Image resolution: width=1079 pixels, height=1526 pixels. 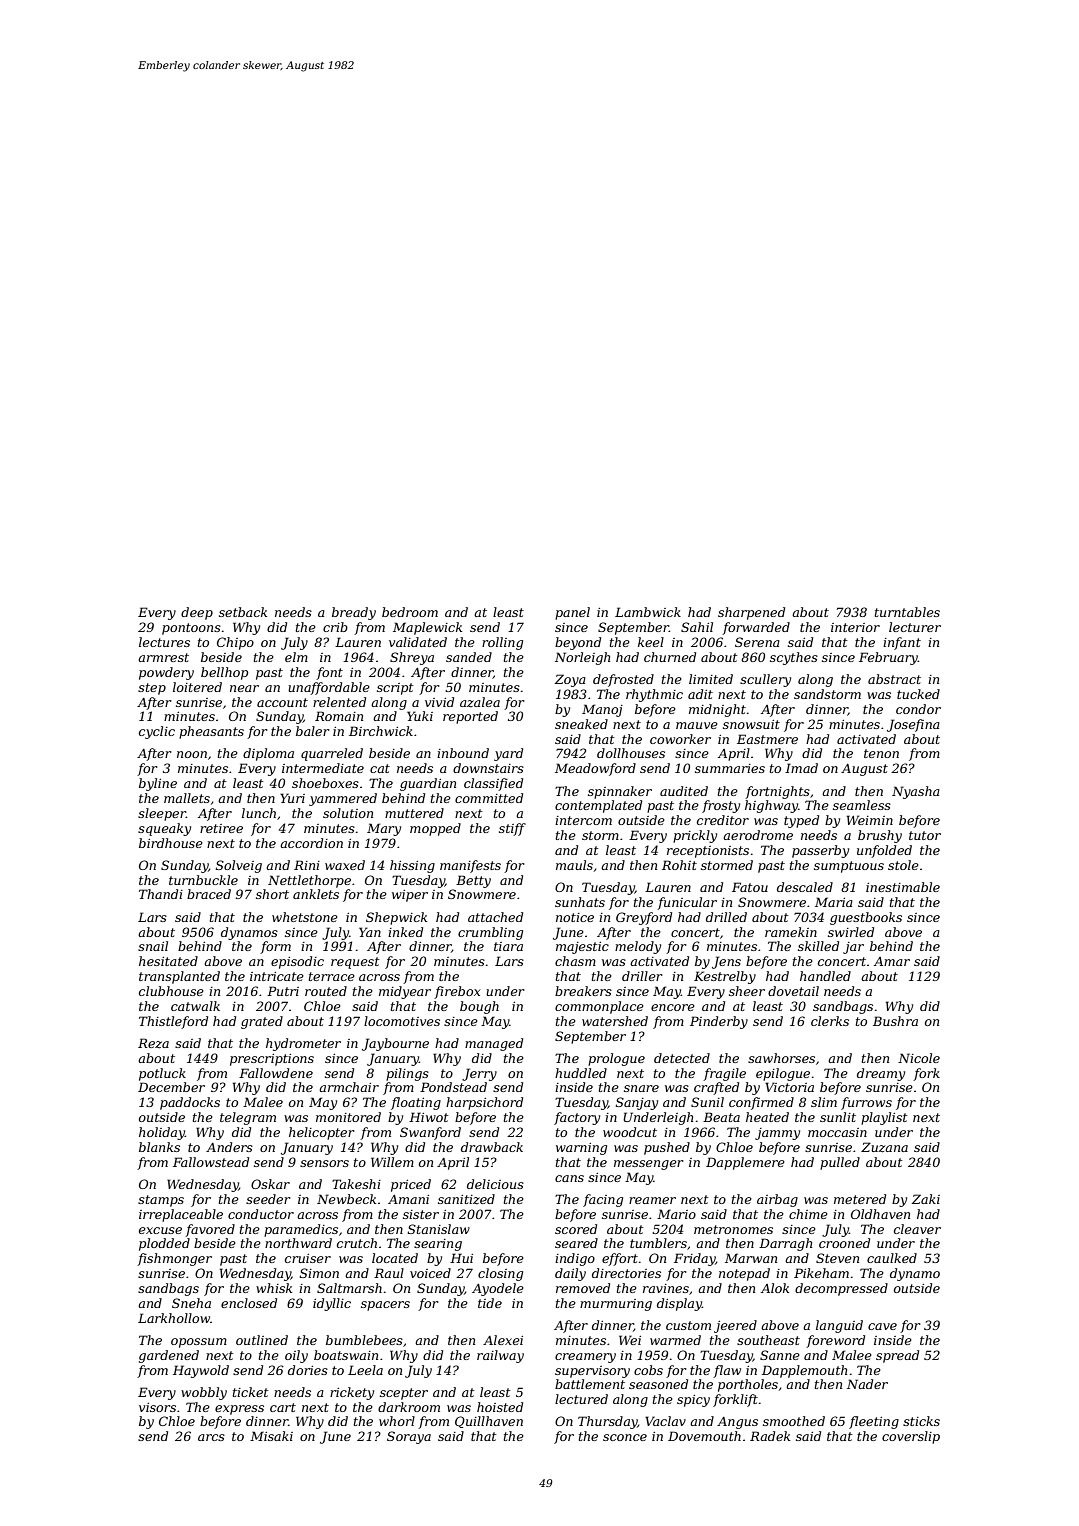 What do you see at coordinates (751, 613) in the screenshot?
I see `sharpened` at bounding box center [751, 613].
